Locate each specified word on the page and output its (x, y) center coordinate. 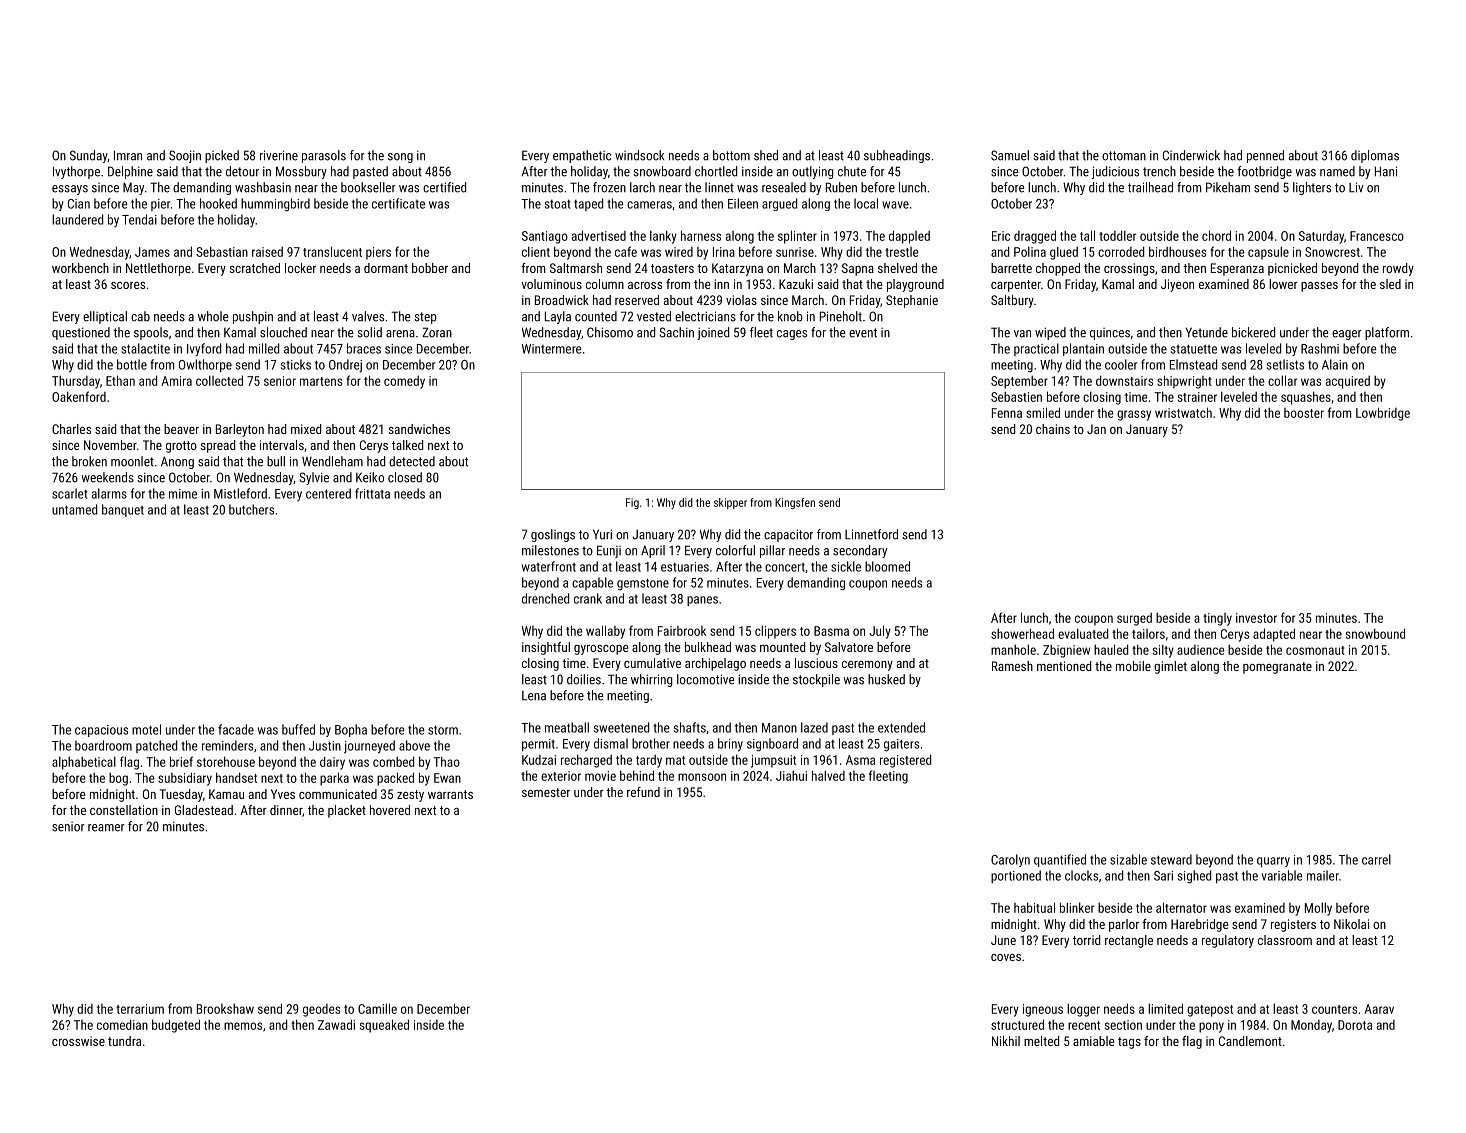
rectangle (1129, 941)
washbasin (263, 187)
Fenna (1007, 413)
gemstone (643, 584)
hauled (1111, 649)
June (1003, 940)
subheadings (897, 156)
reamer (106, 828)
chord (1216, 235)
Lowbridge (1383, 414)
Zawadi (336, 1024)
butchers (251, 509)
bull (276, 461)
